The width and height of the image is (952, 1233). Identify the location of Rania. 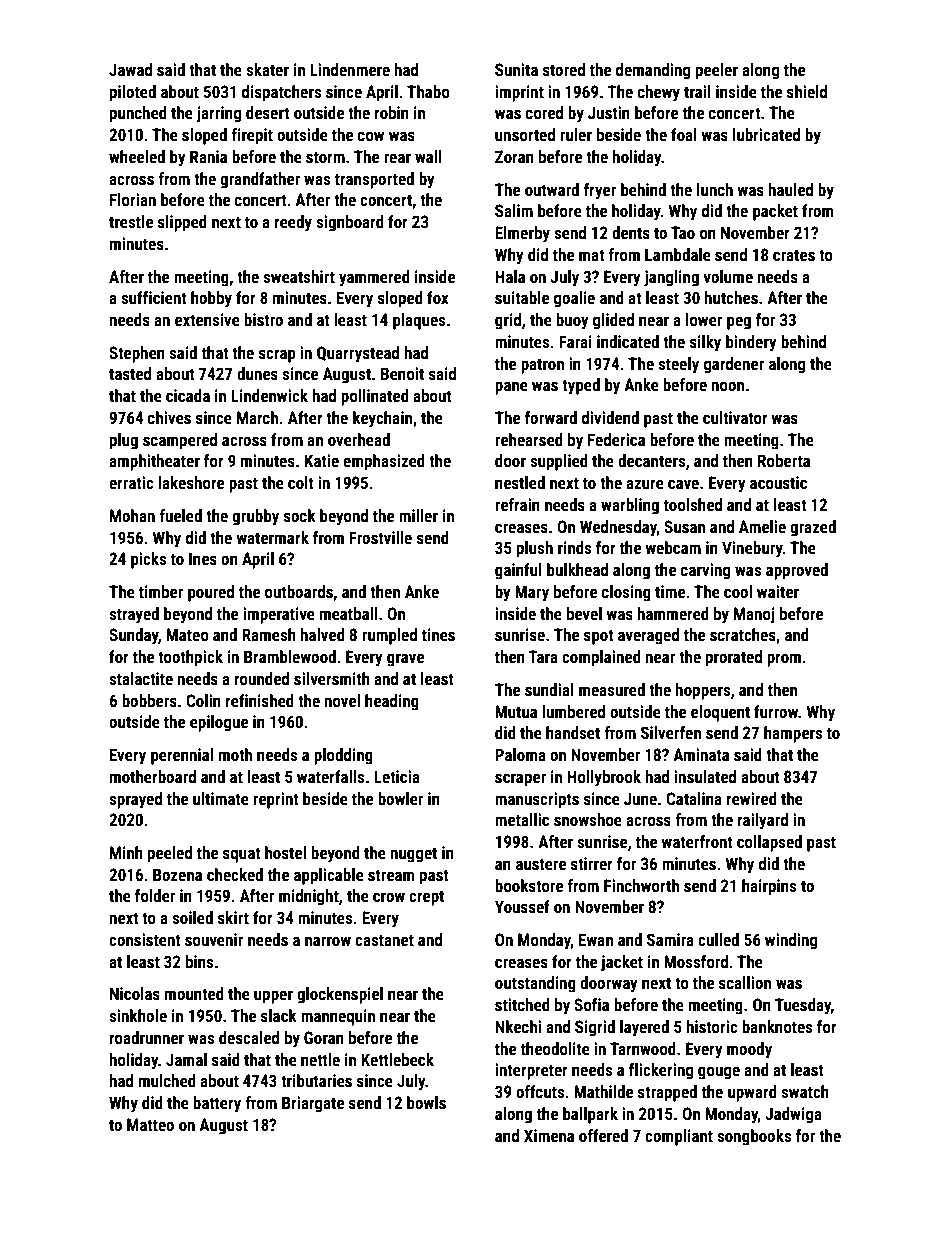
(208, 156).
